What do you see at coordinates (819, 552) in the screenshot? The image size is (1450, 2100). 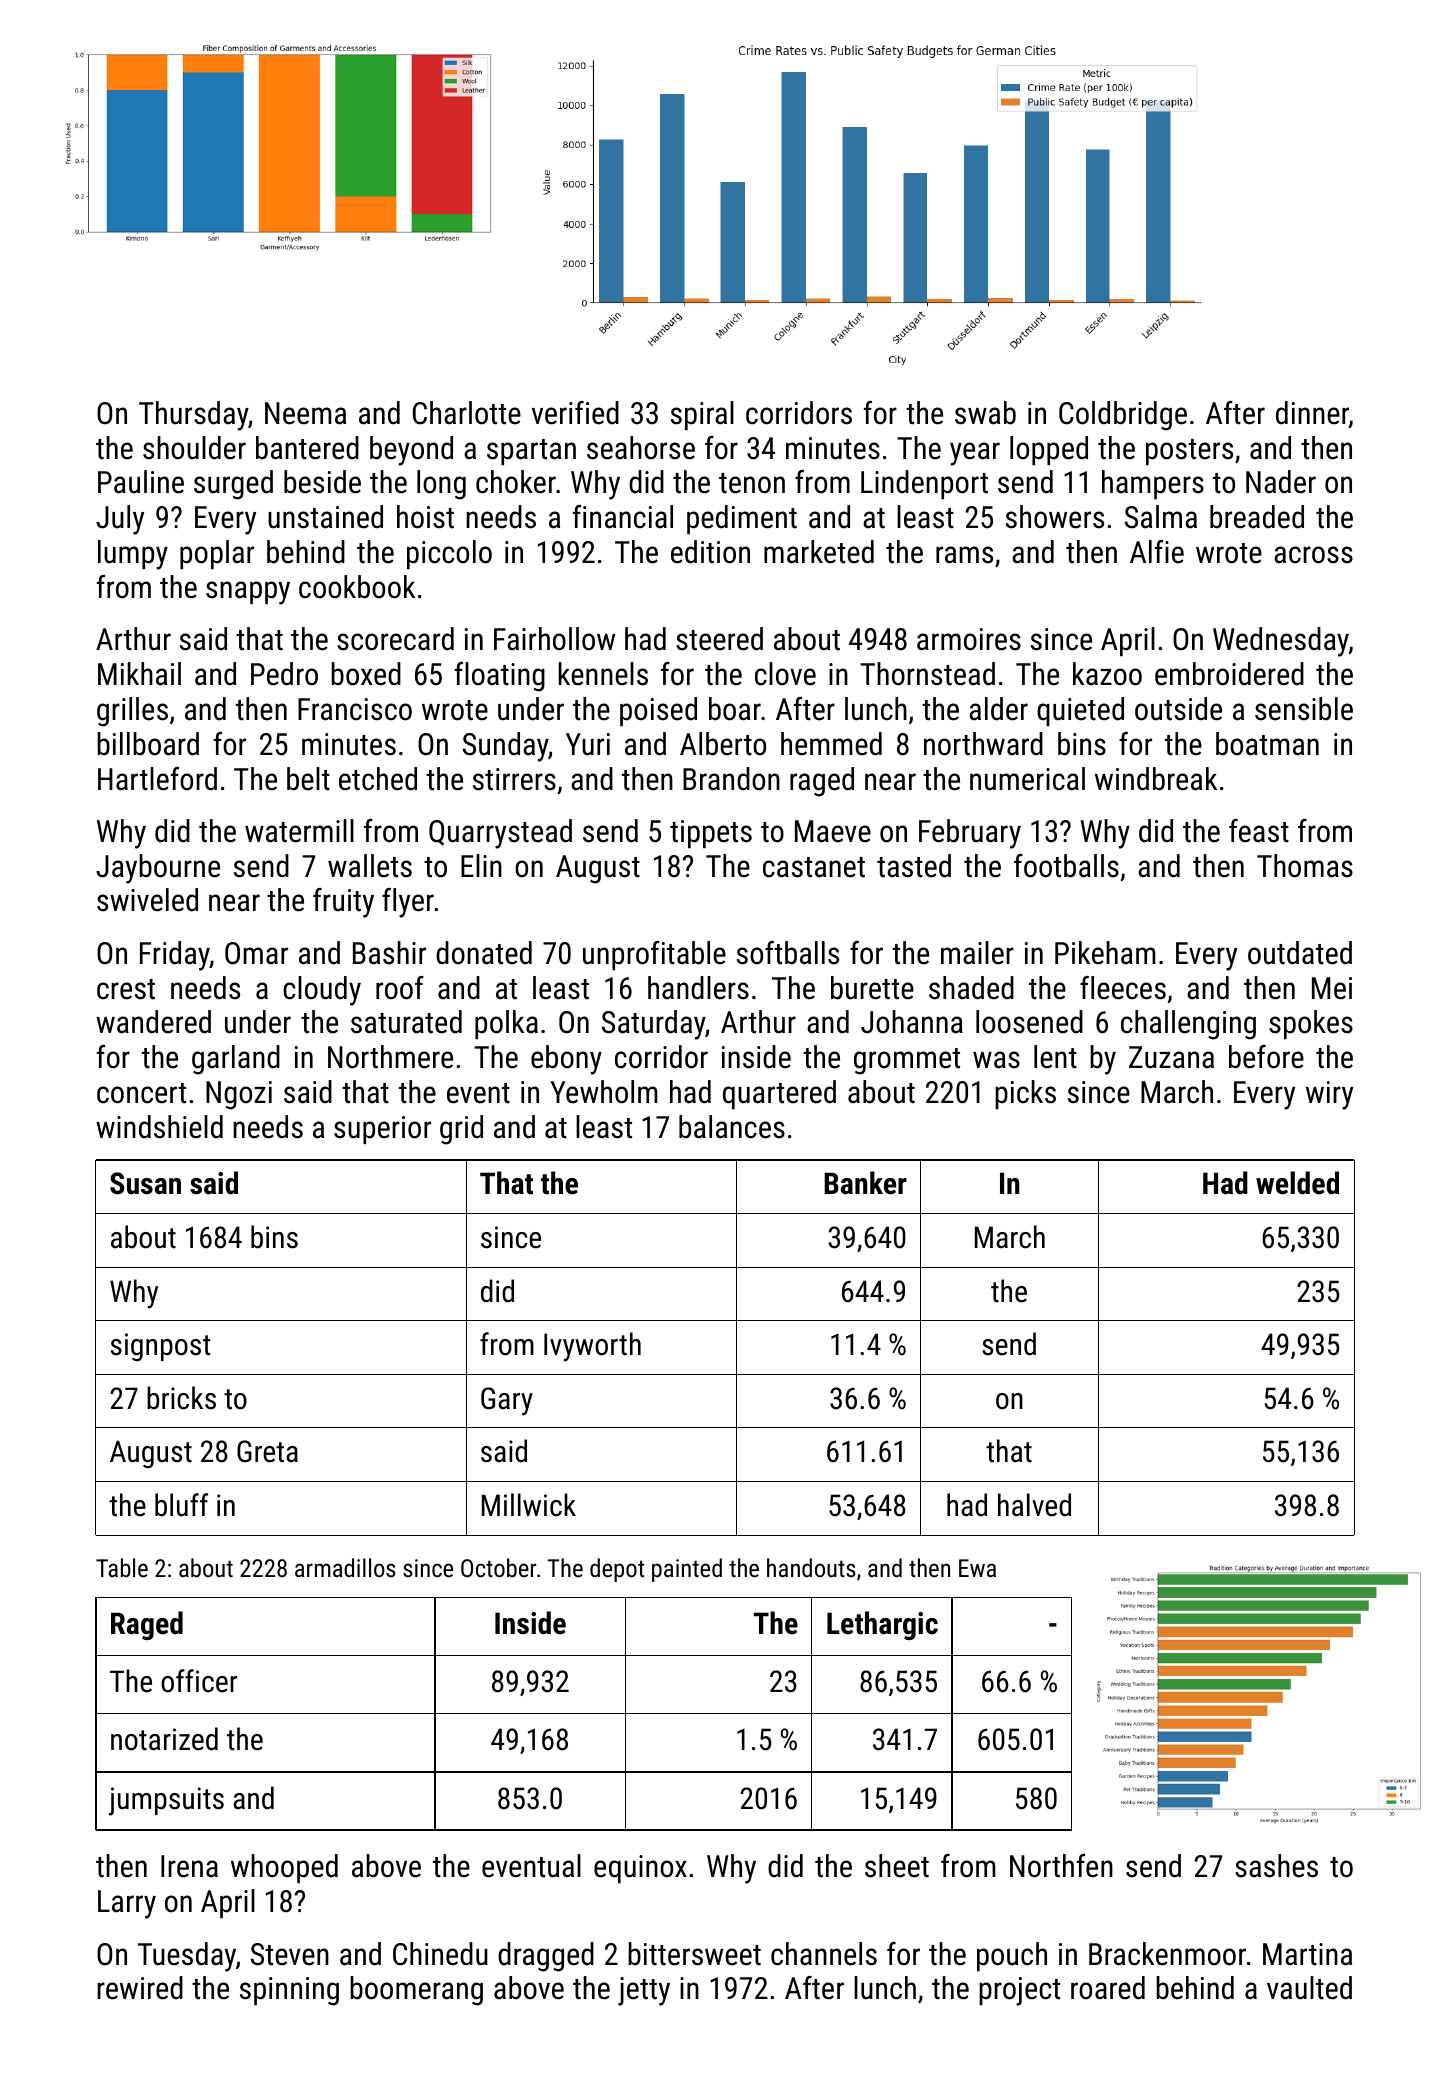 I see `marketed` at bounding box center [819, 552].
